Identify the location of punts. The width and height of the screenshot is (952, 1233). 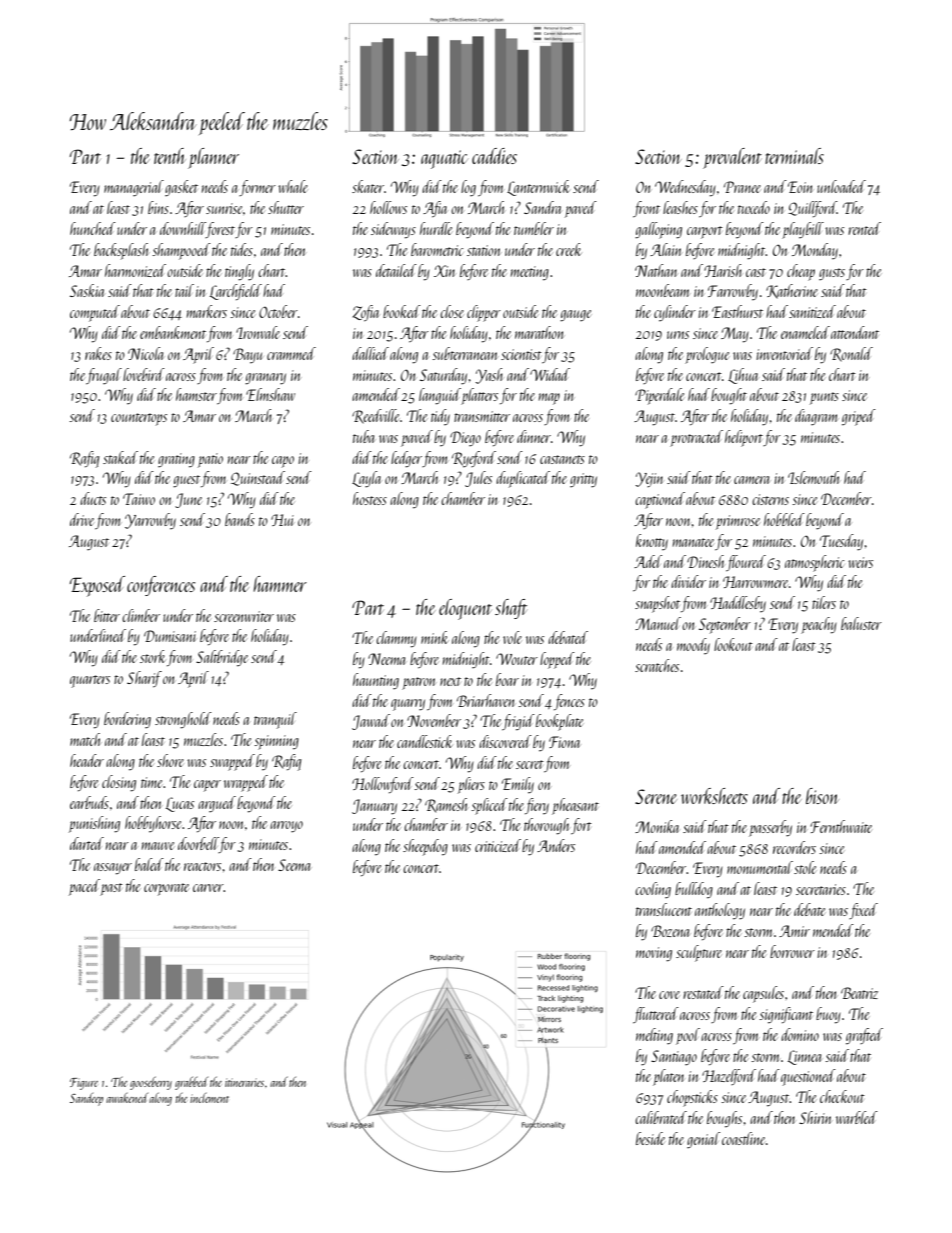
(824, 398).
